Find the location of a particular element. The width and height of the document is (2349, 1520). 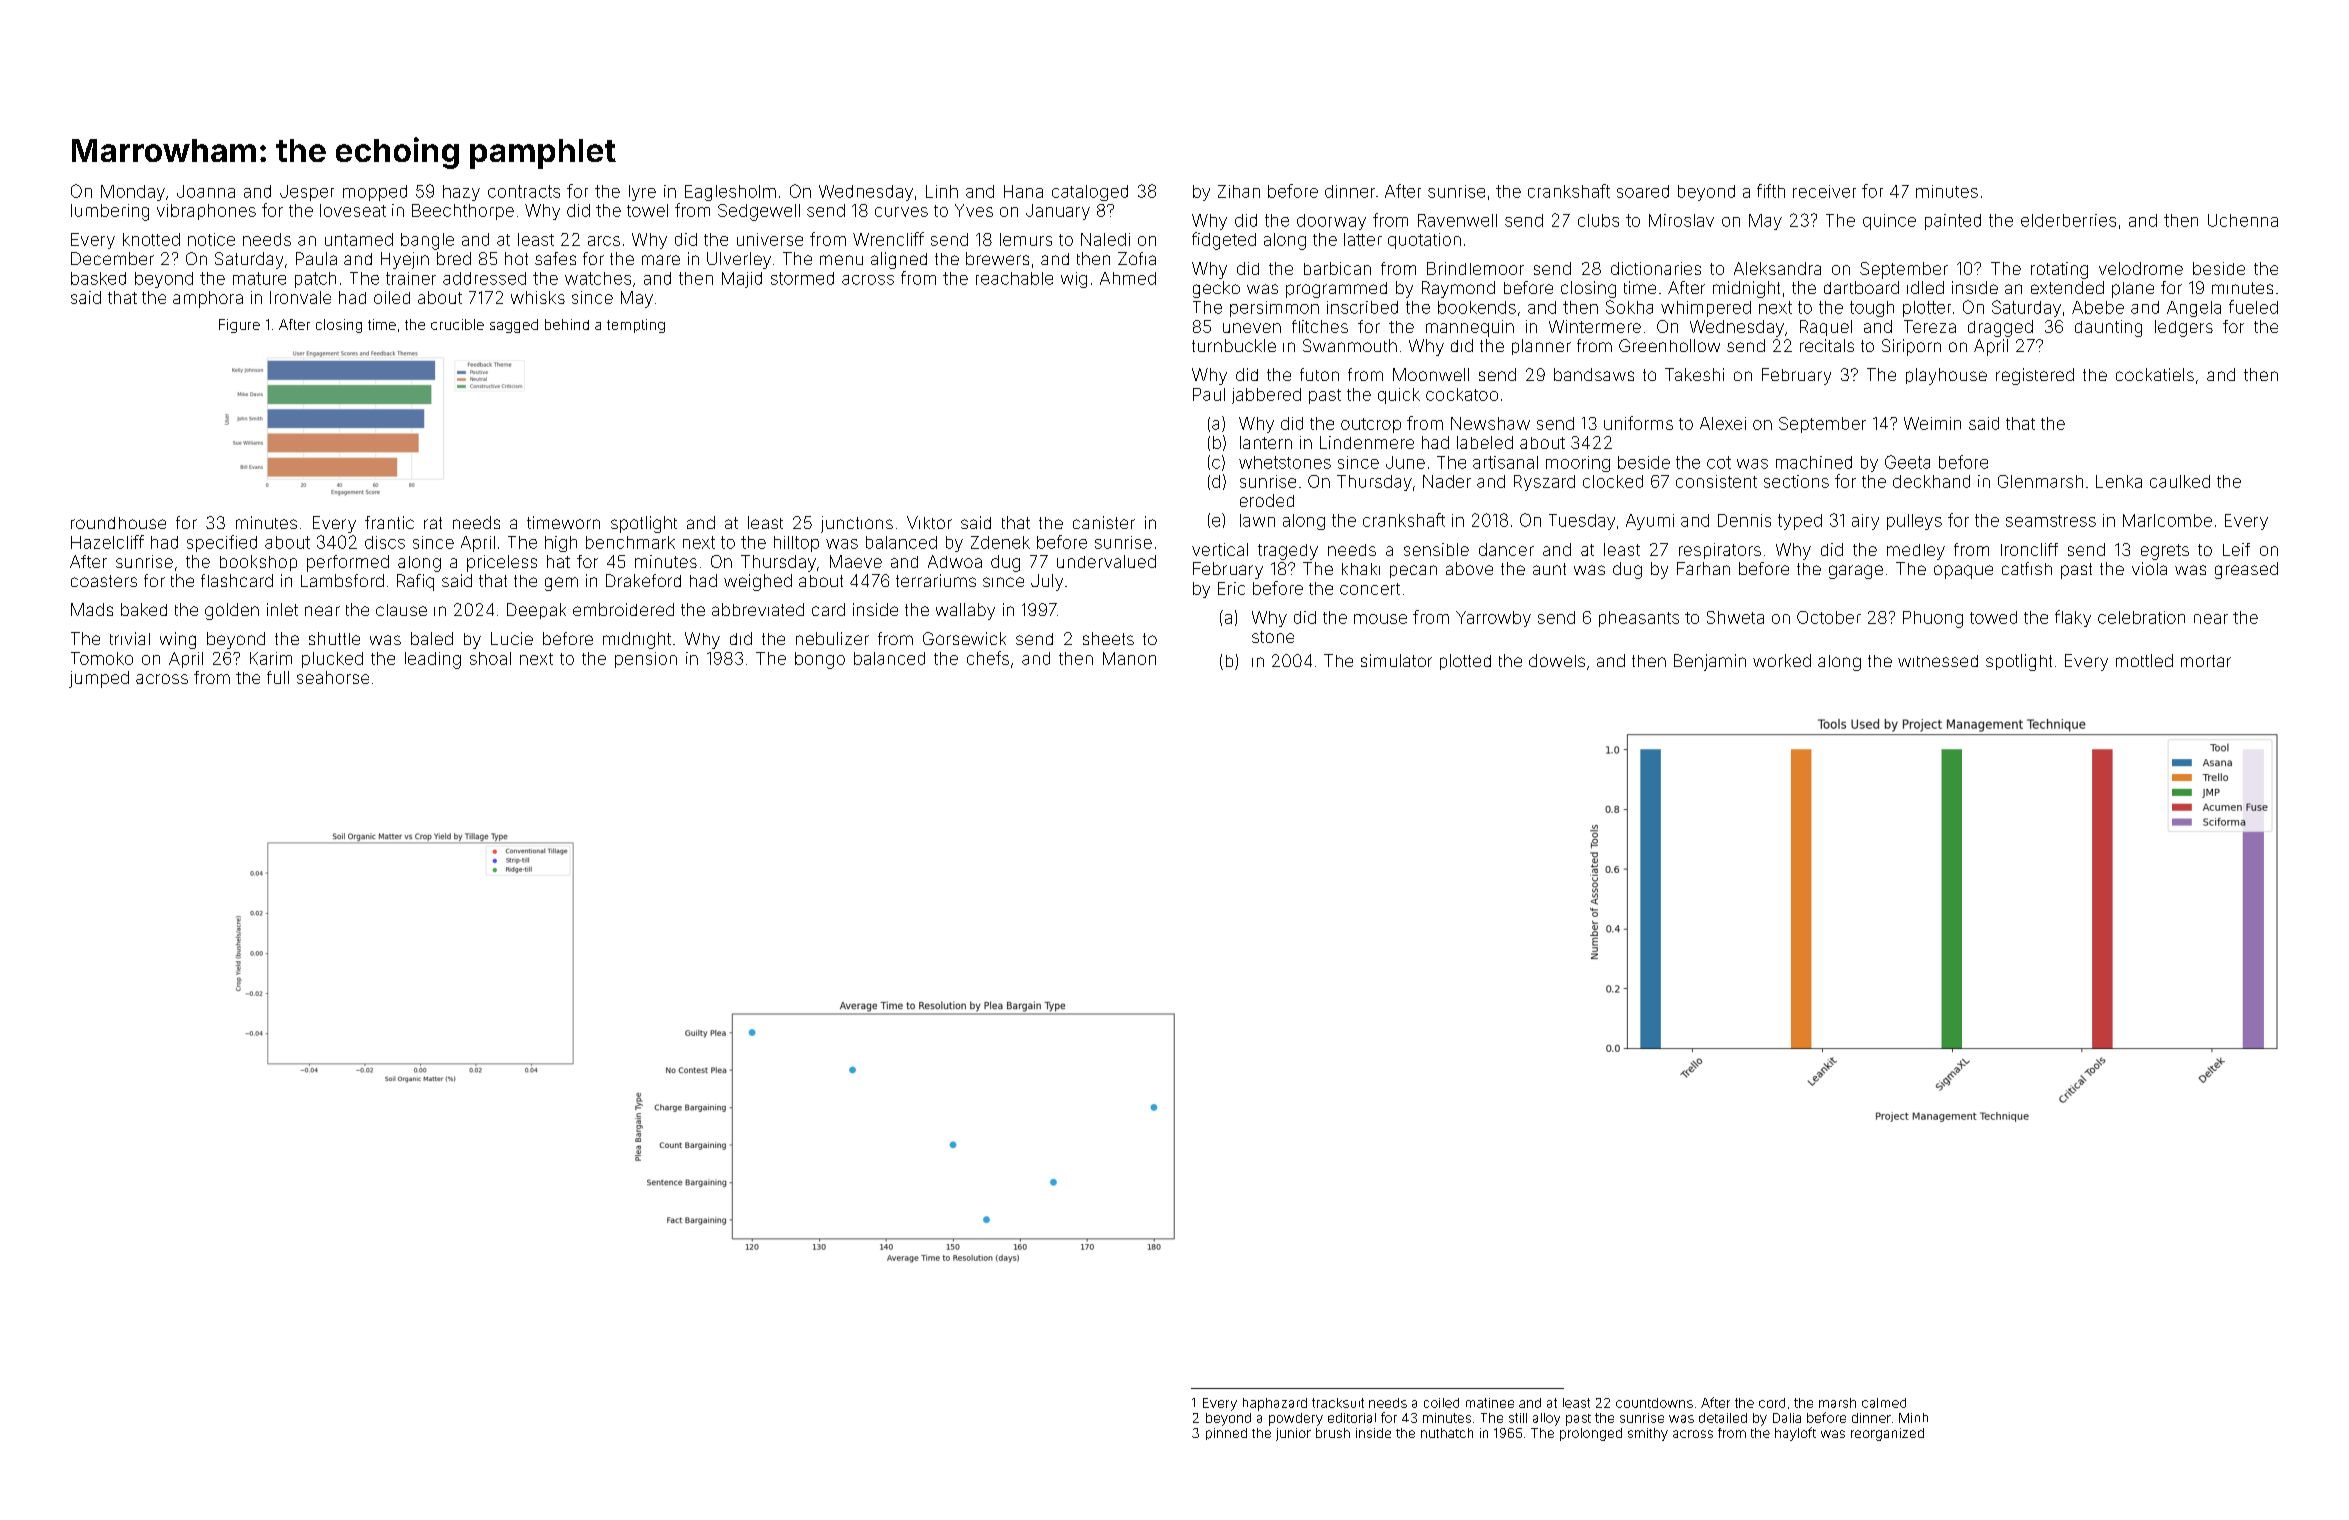

pinned is located at coordinates (1226, 1434).
